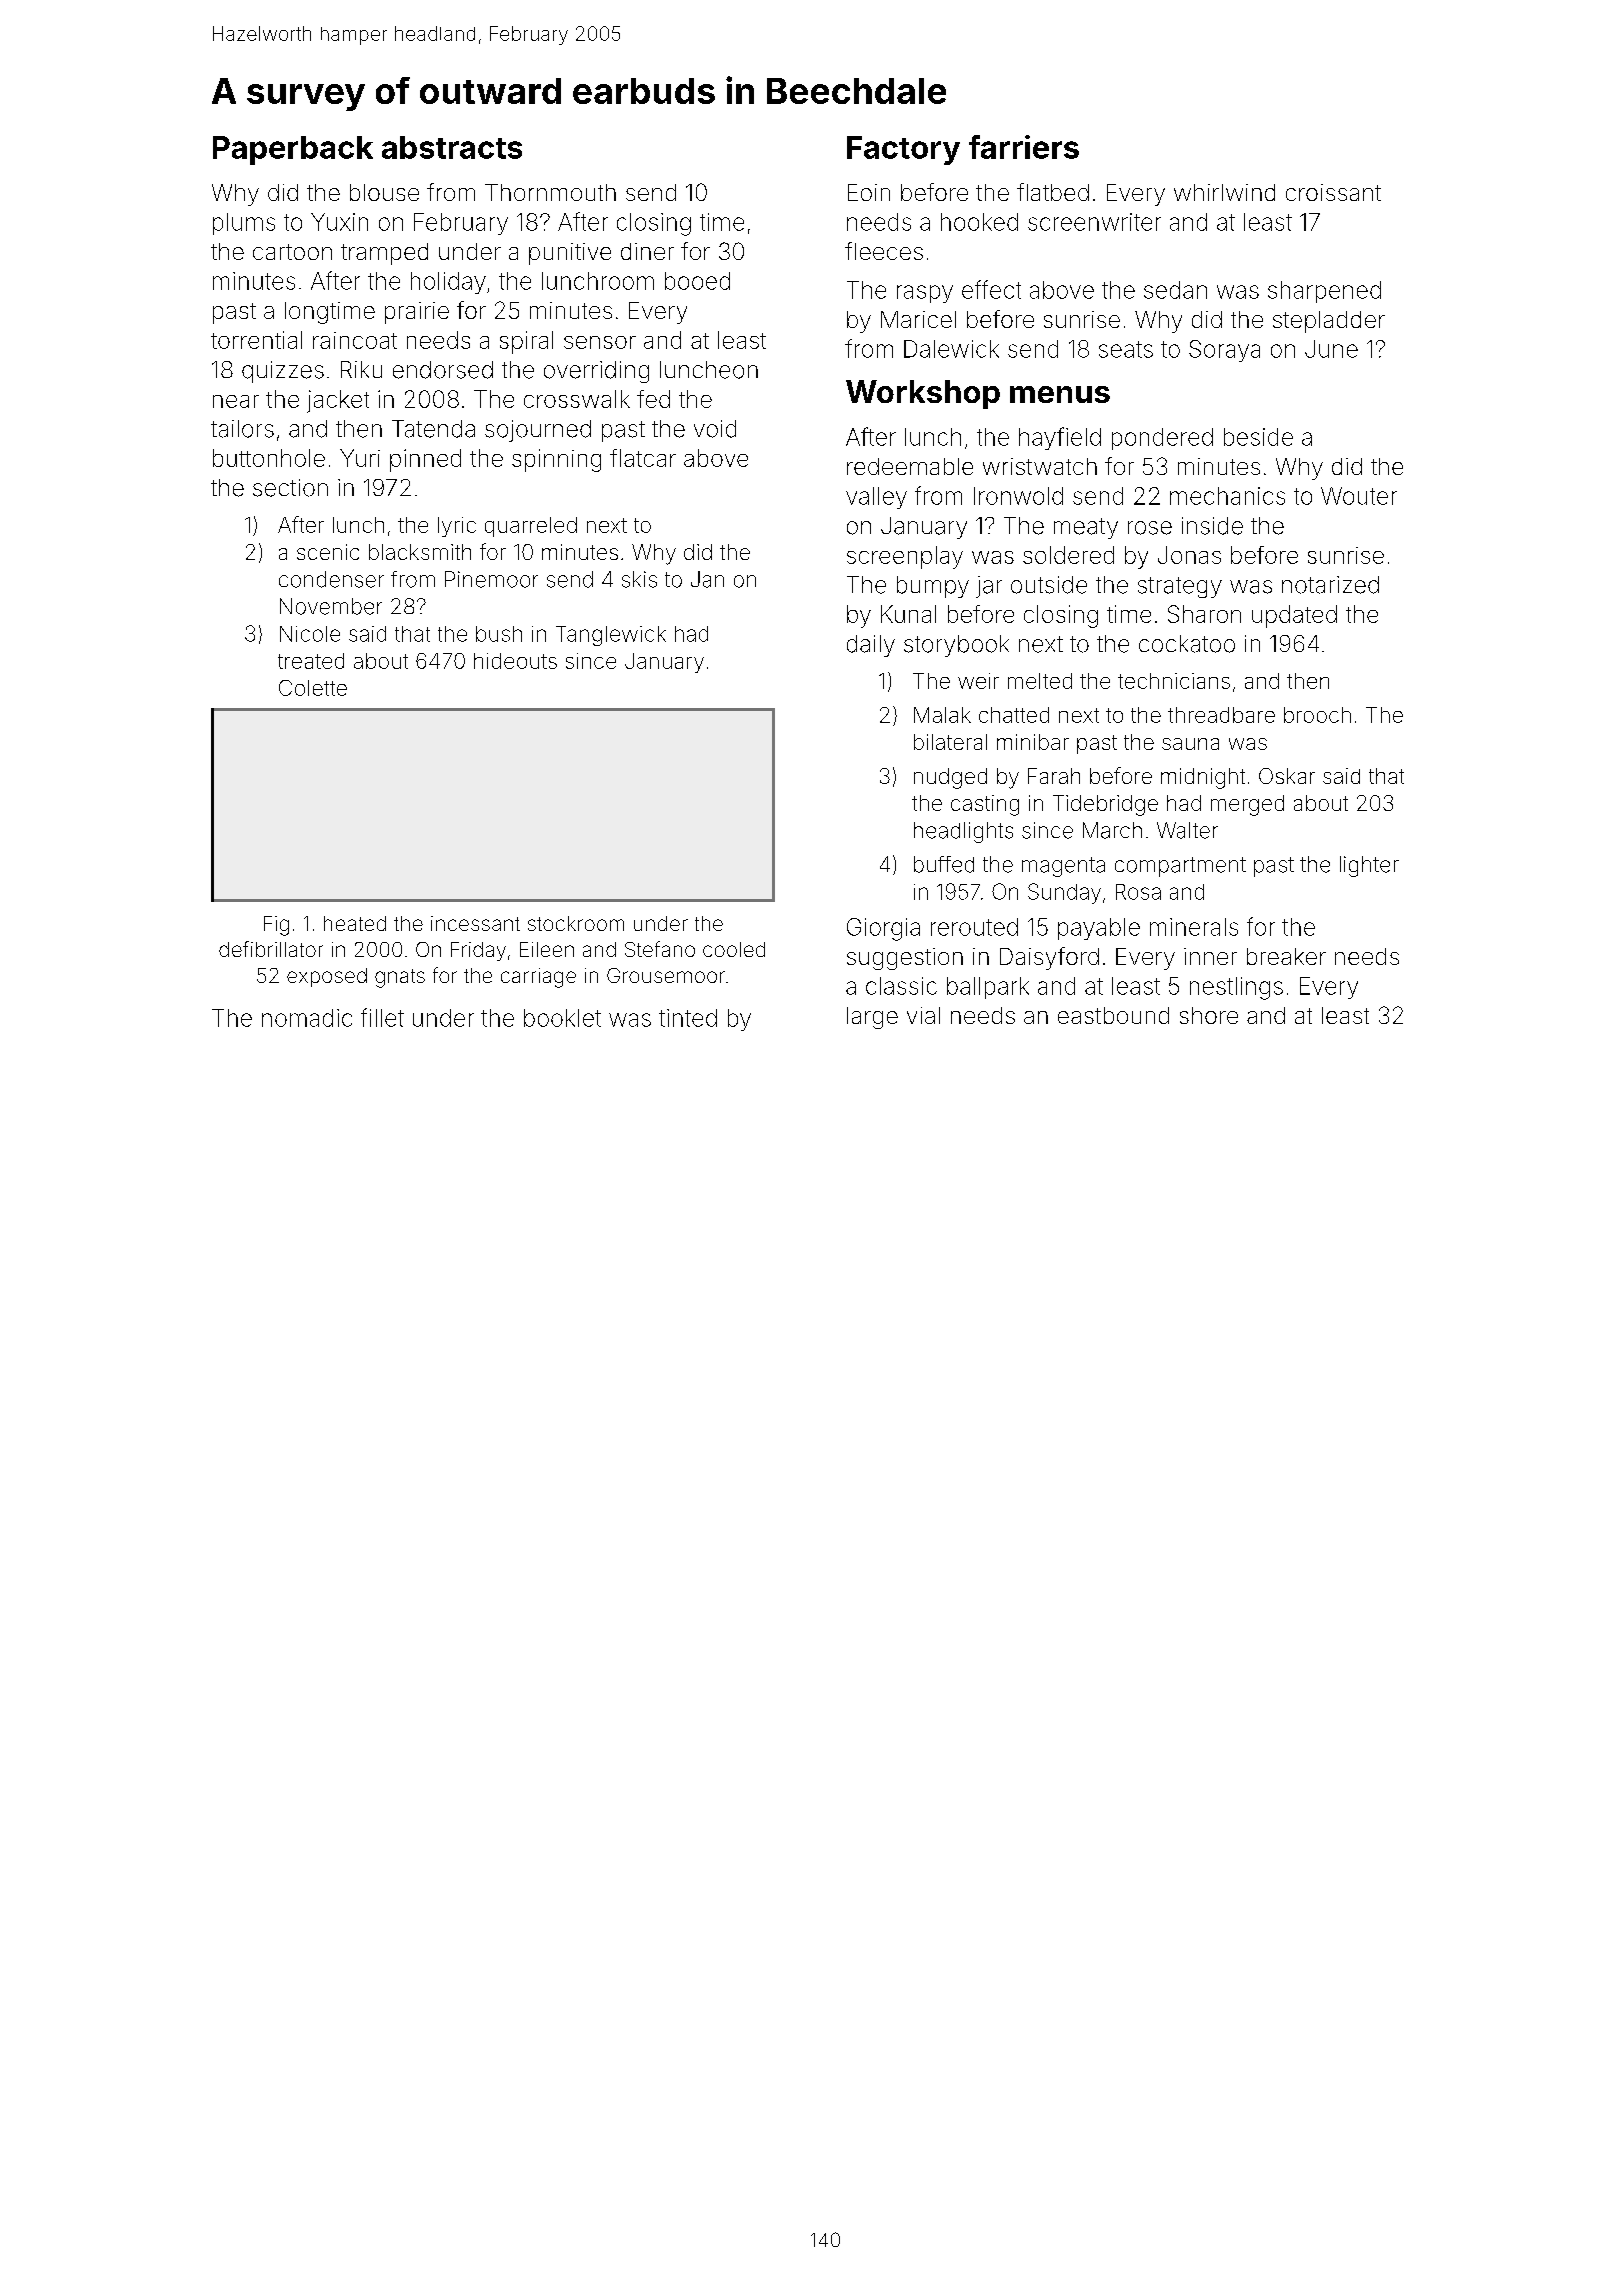 The height and width of the page is (2292, 1620). I want to click on classic, so click(901, 986).
